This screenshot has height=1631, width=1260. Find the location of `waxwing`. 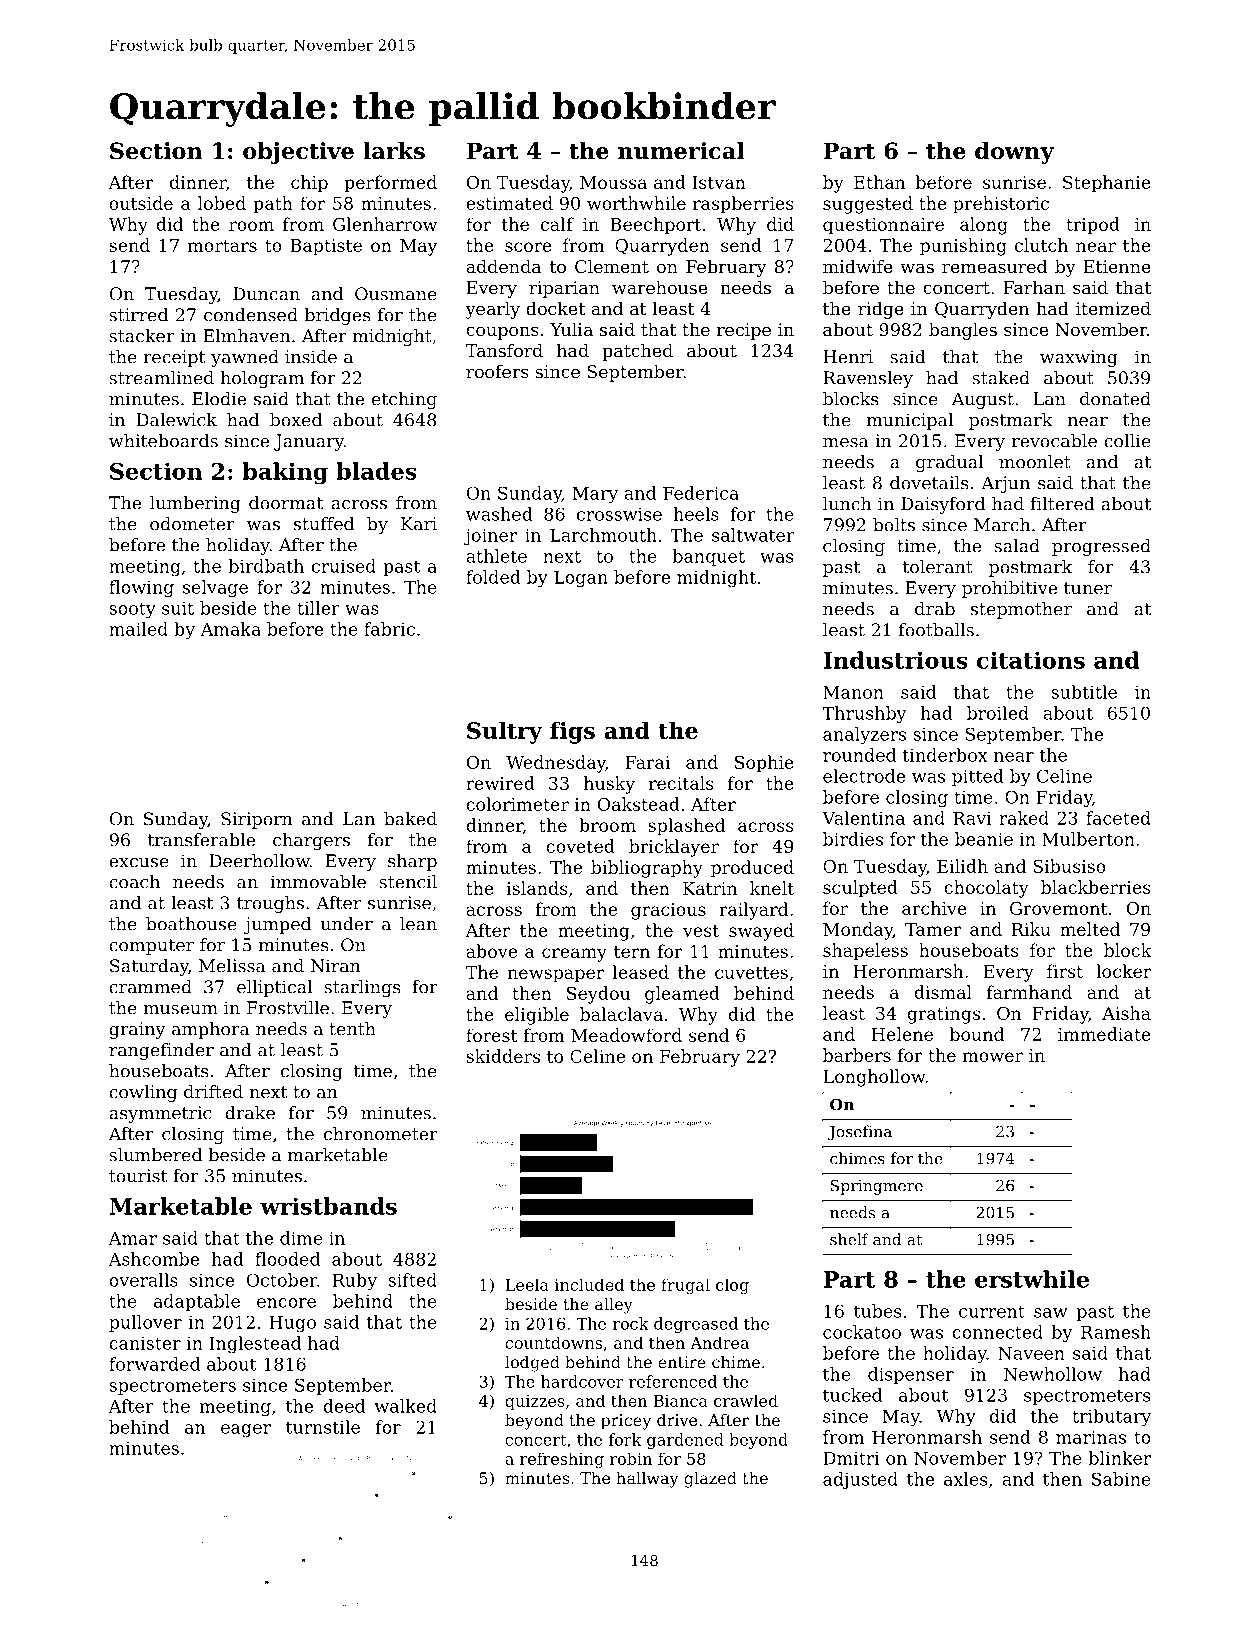

waxwing is located at coordinates (1079, 358).
